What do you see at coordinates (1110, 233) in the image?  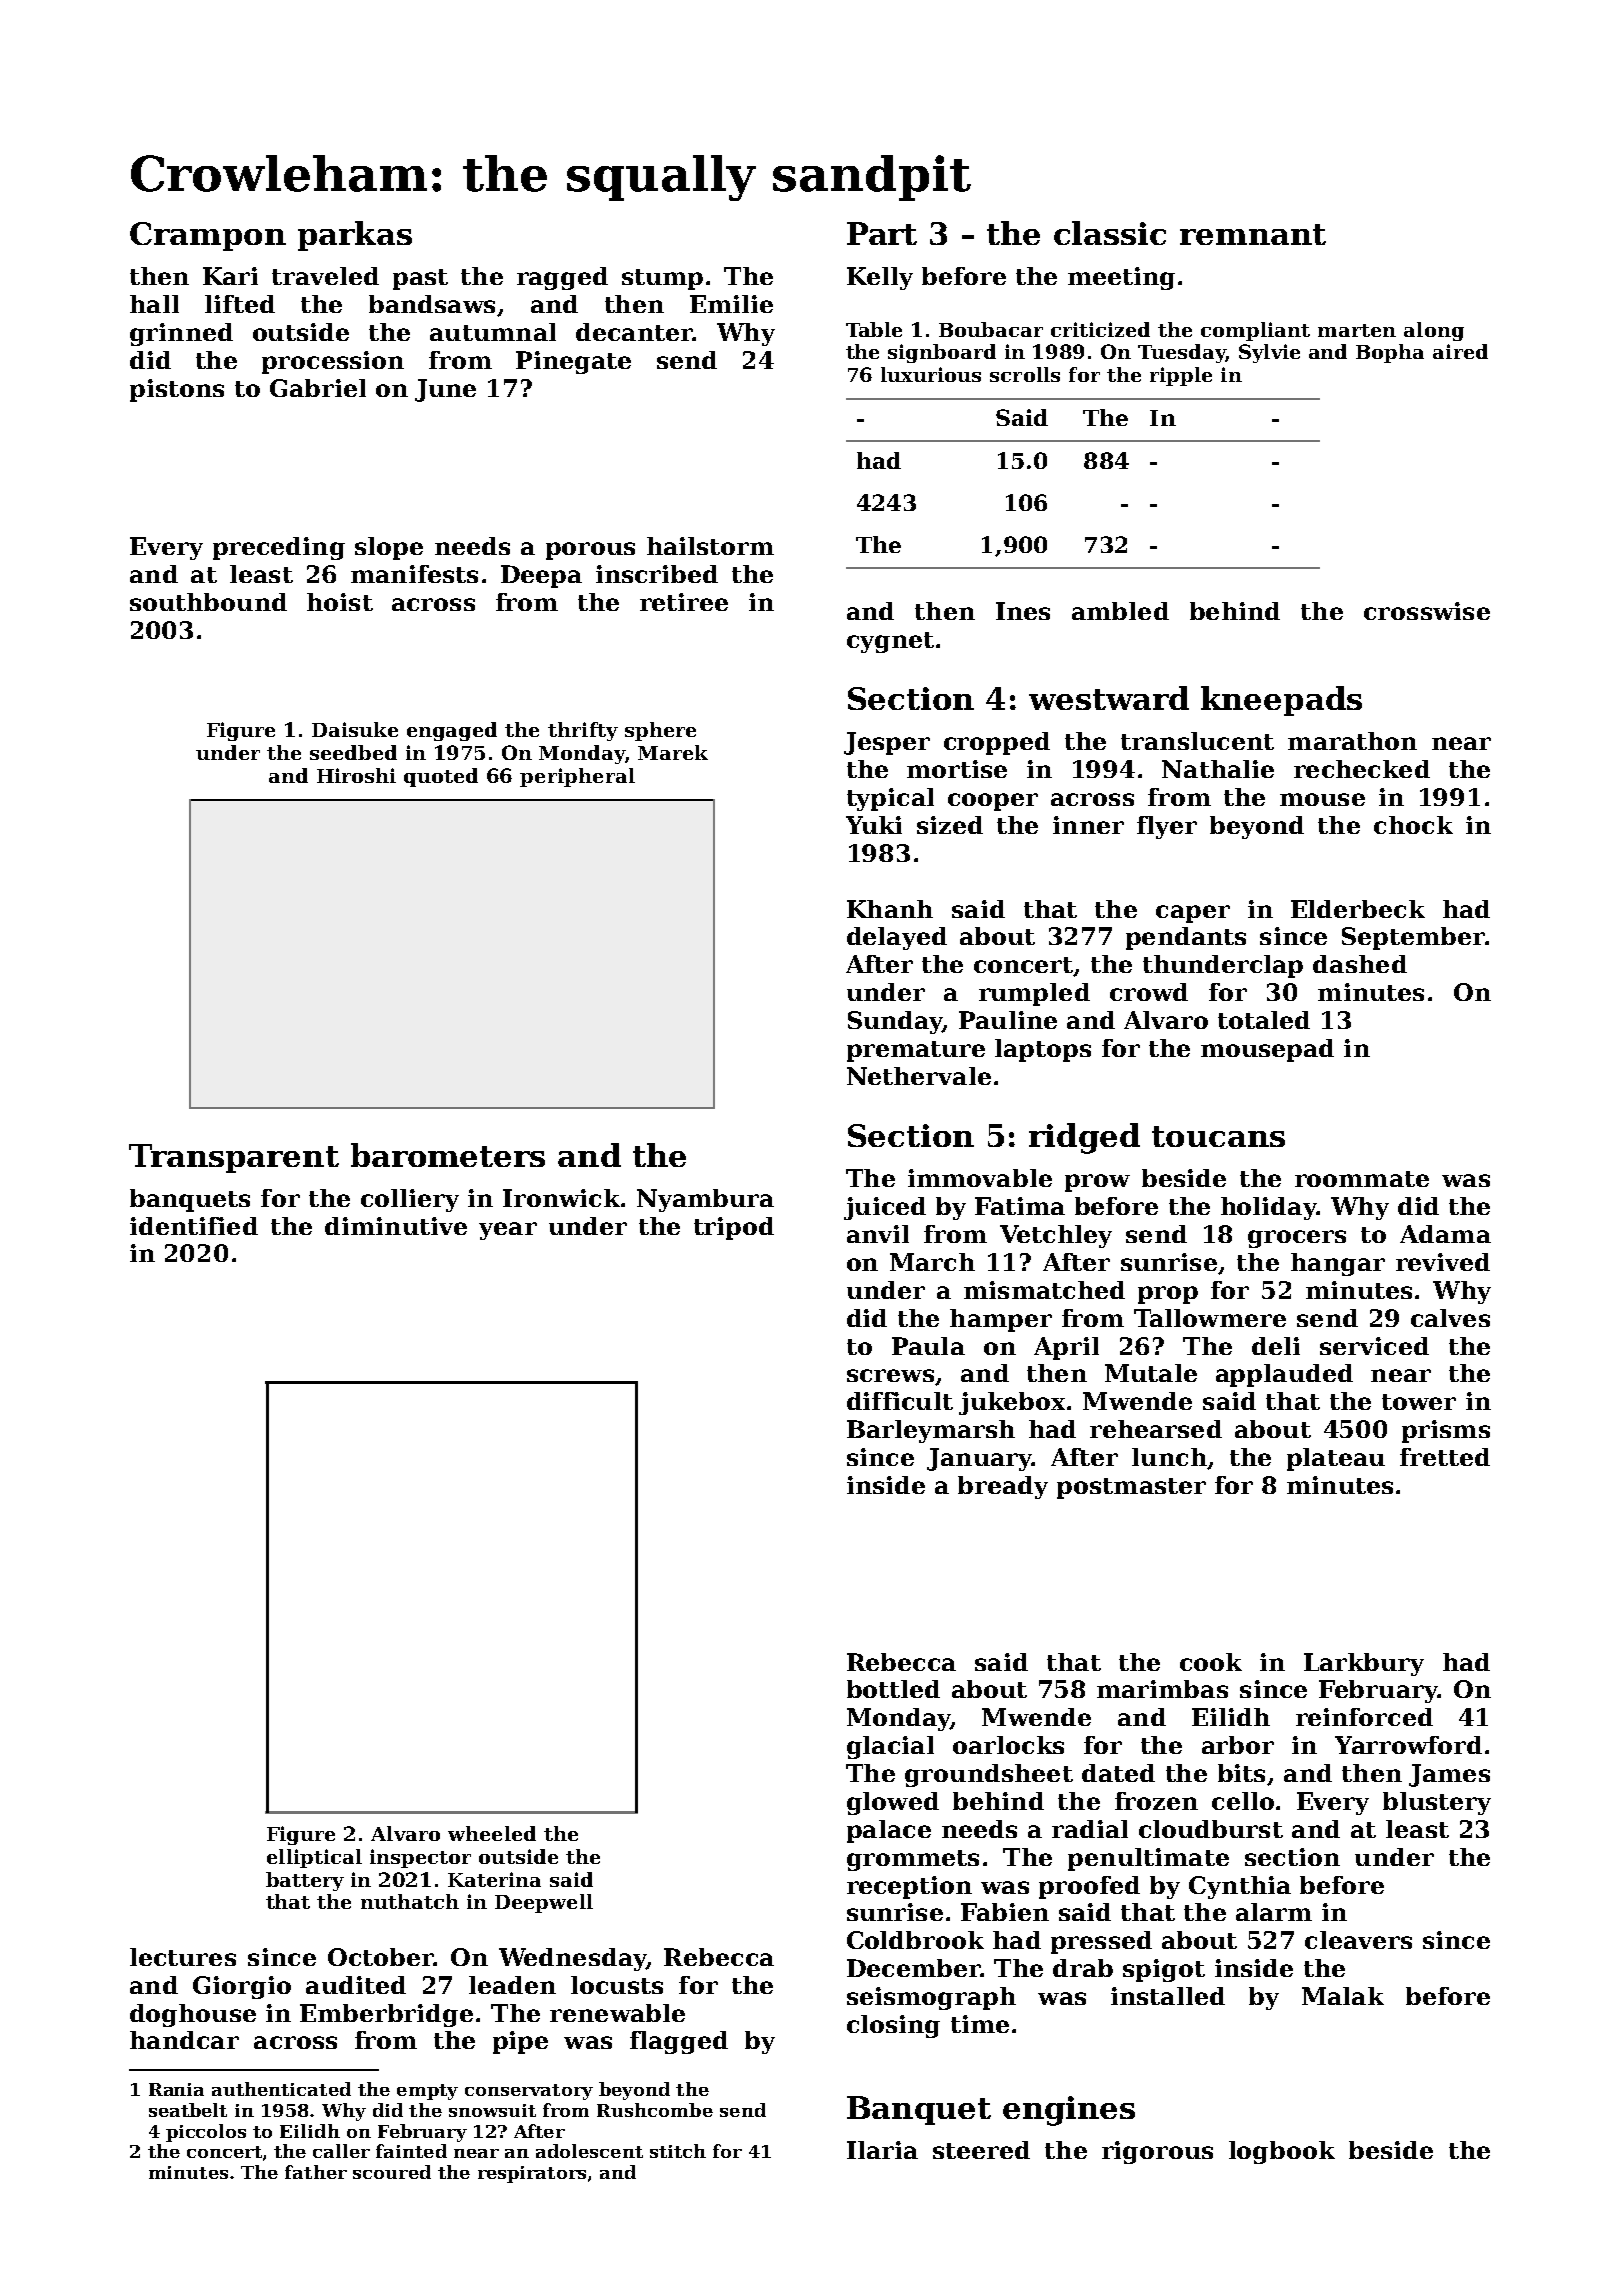 I see `classic` at bounding box center [1110, 233].
